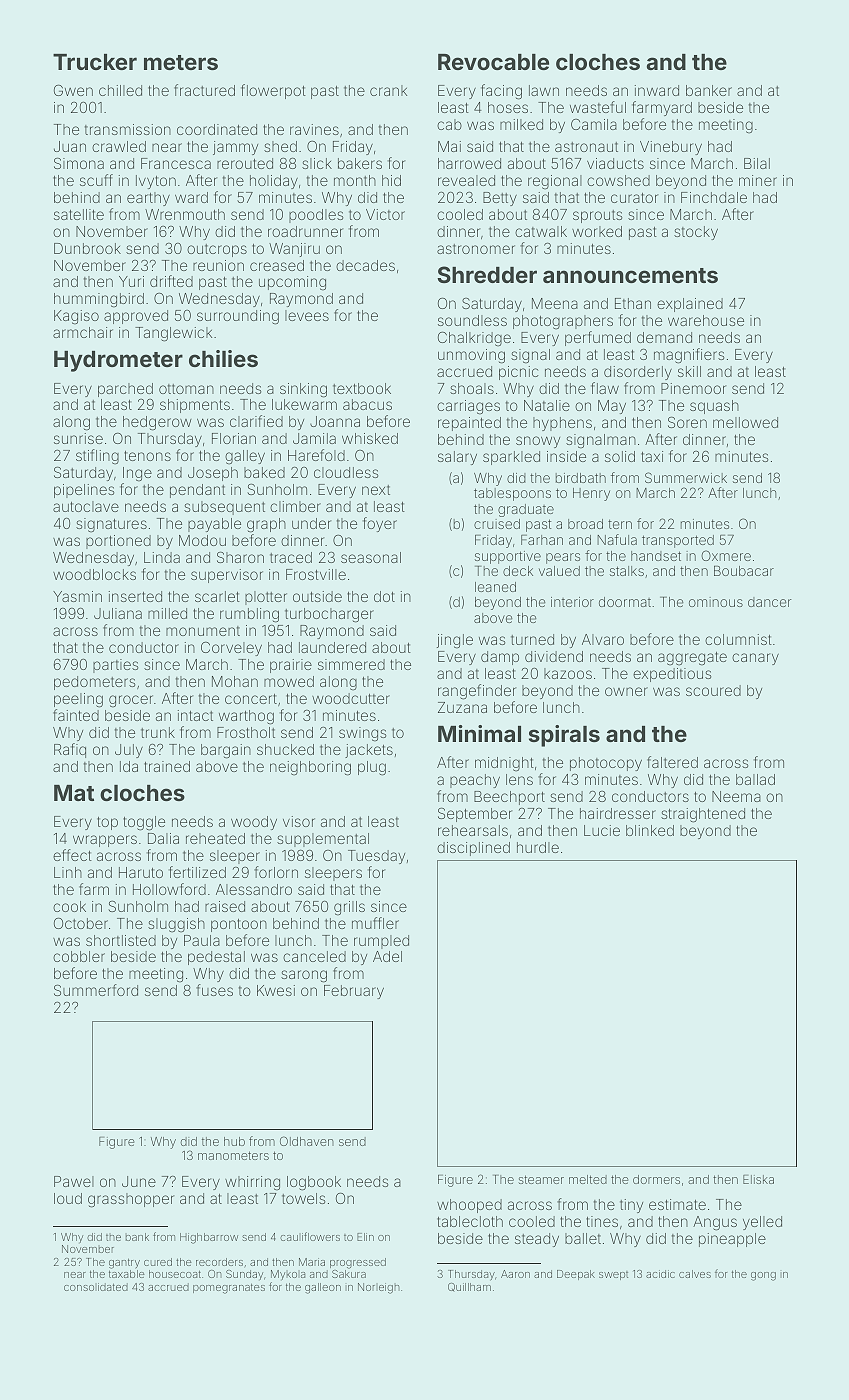 The image size is (849, 1400). Describe the element at coordinates (131, 701) in the screenshot. I see `grocer` at that location.
